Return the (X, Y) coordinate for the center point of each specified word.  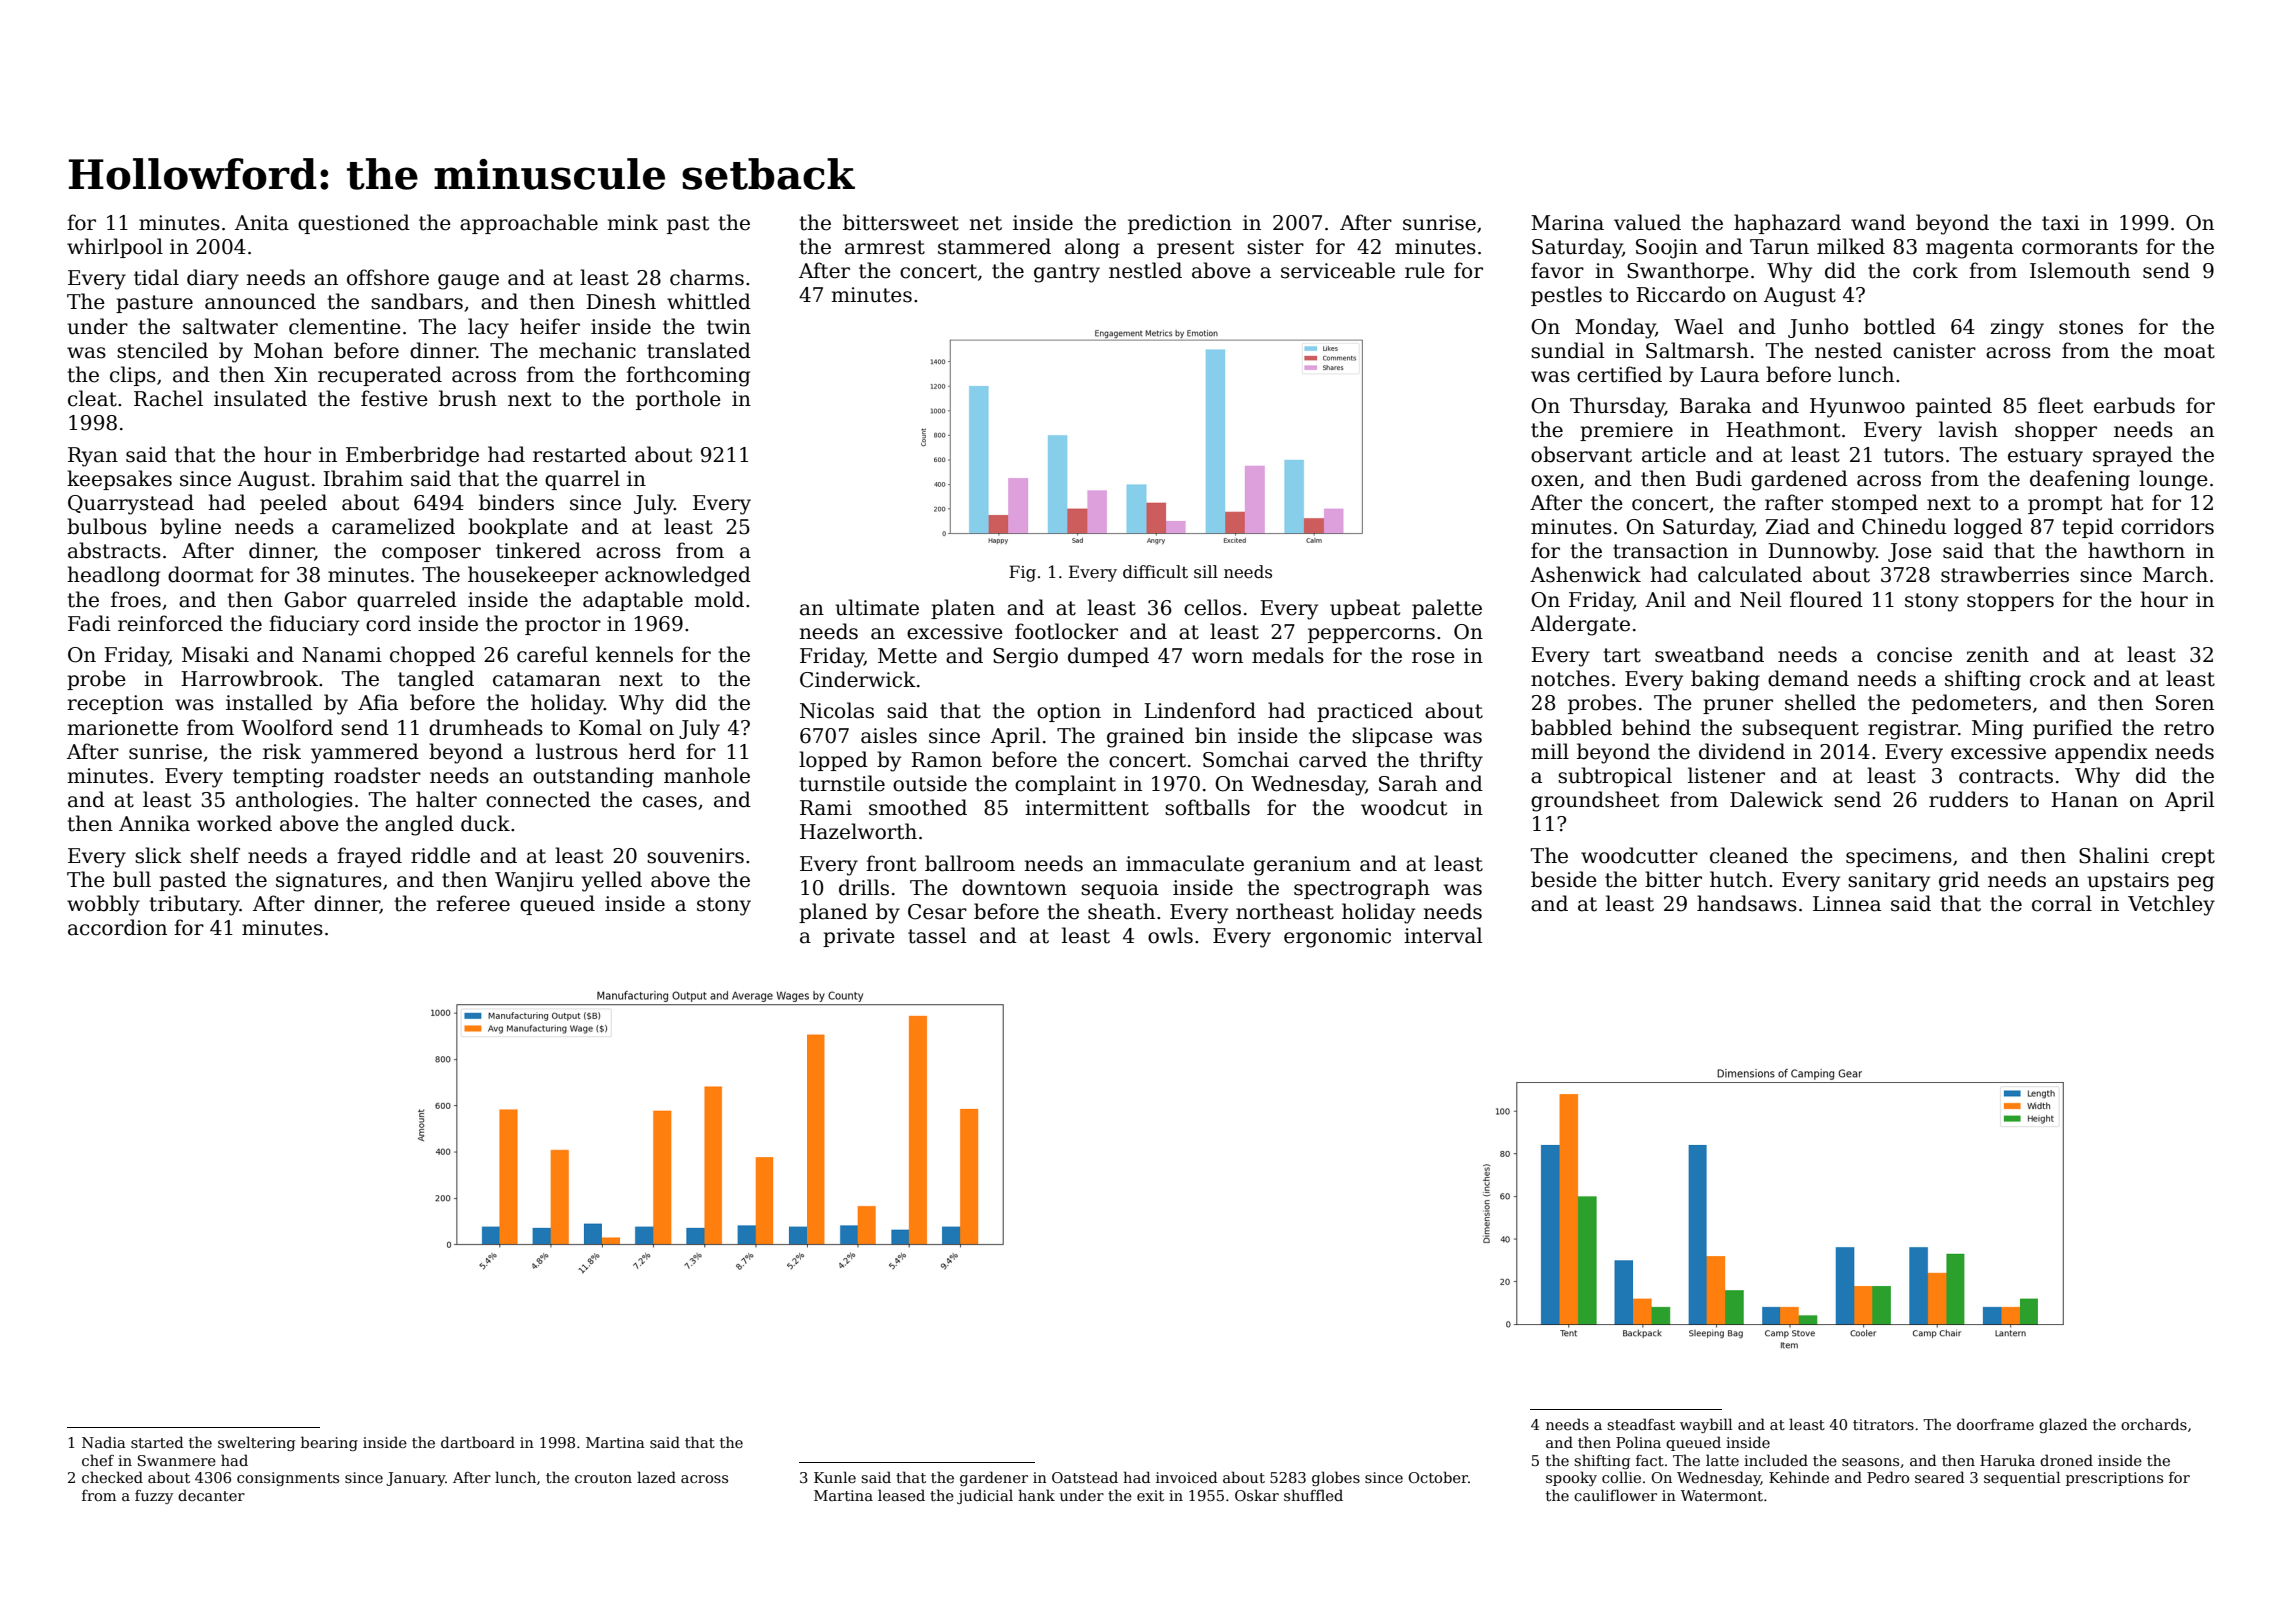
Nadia (104, 1442)
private (859, 937)
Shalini (2114, 855)
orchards (2154, 1424)
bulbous (107, 526)
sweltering (256, 1443)
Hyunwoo (1857, 408)
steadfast (1641, 1424)
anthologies (294, 801)
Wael (1699, 326)
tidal (156, 277)
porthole (678, 400)
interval (1443, 935)
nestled (1145, 270)
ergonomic (1337, 938)
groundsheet (1595, 801)
